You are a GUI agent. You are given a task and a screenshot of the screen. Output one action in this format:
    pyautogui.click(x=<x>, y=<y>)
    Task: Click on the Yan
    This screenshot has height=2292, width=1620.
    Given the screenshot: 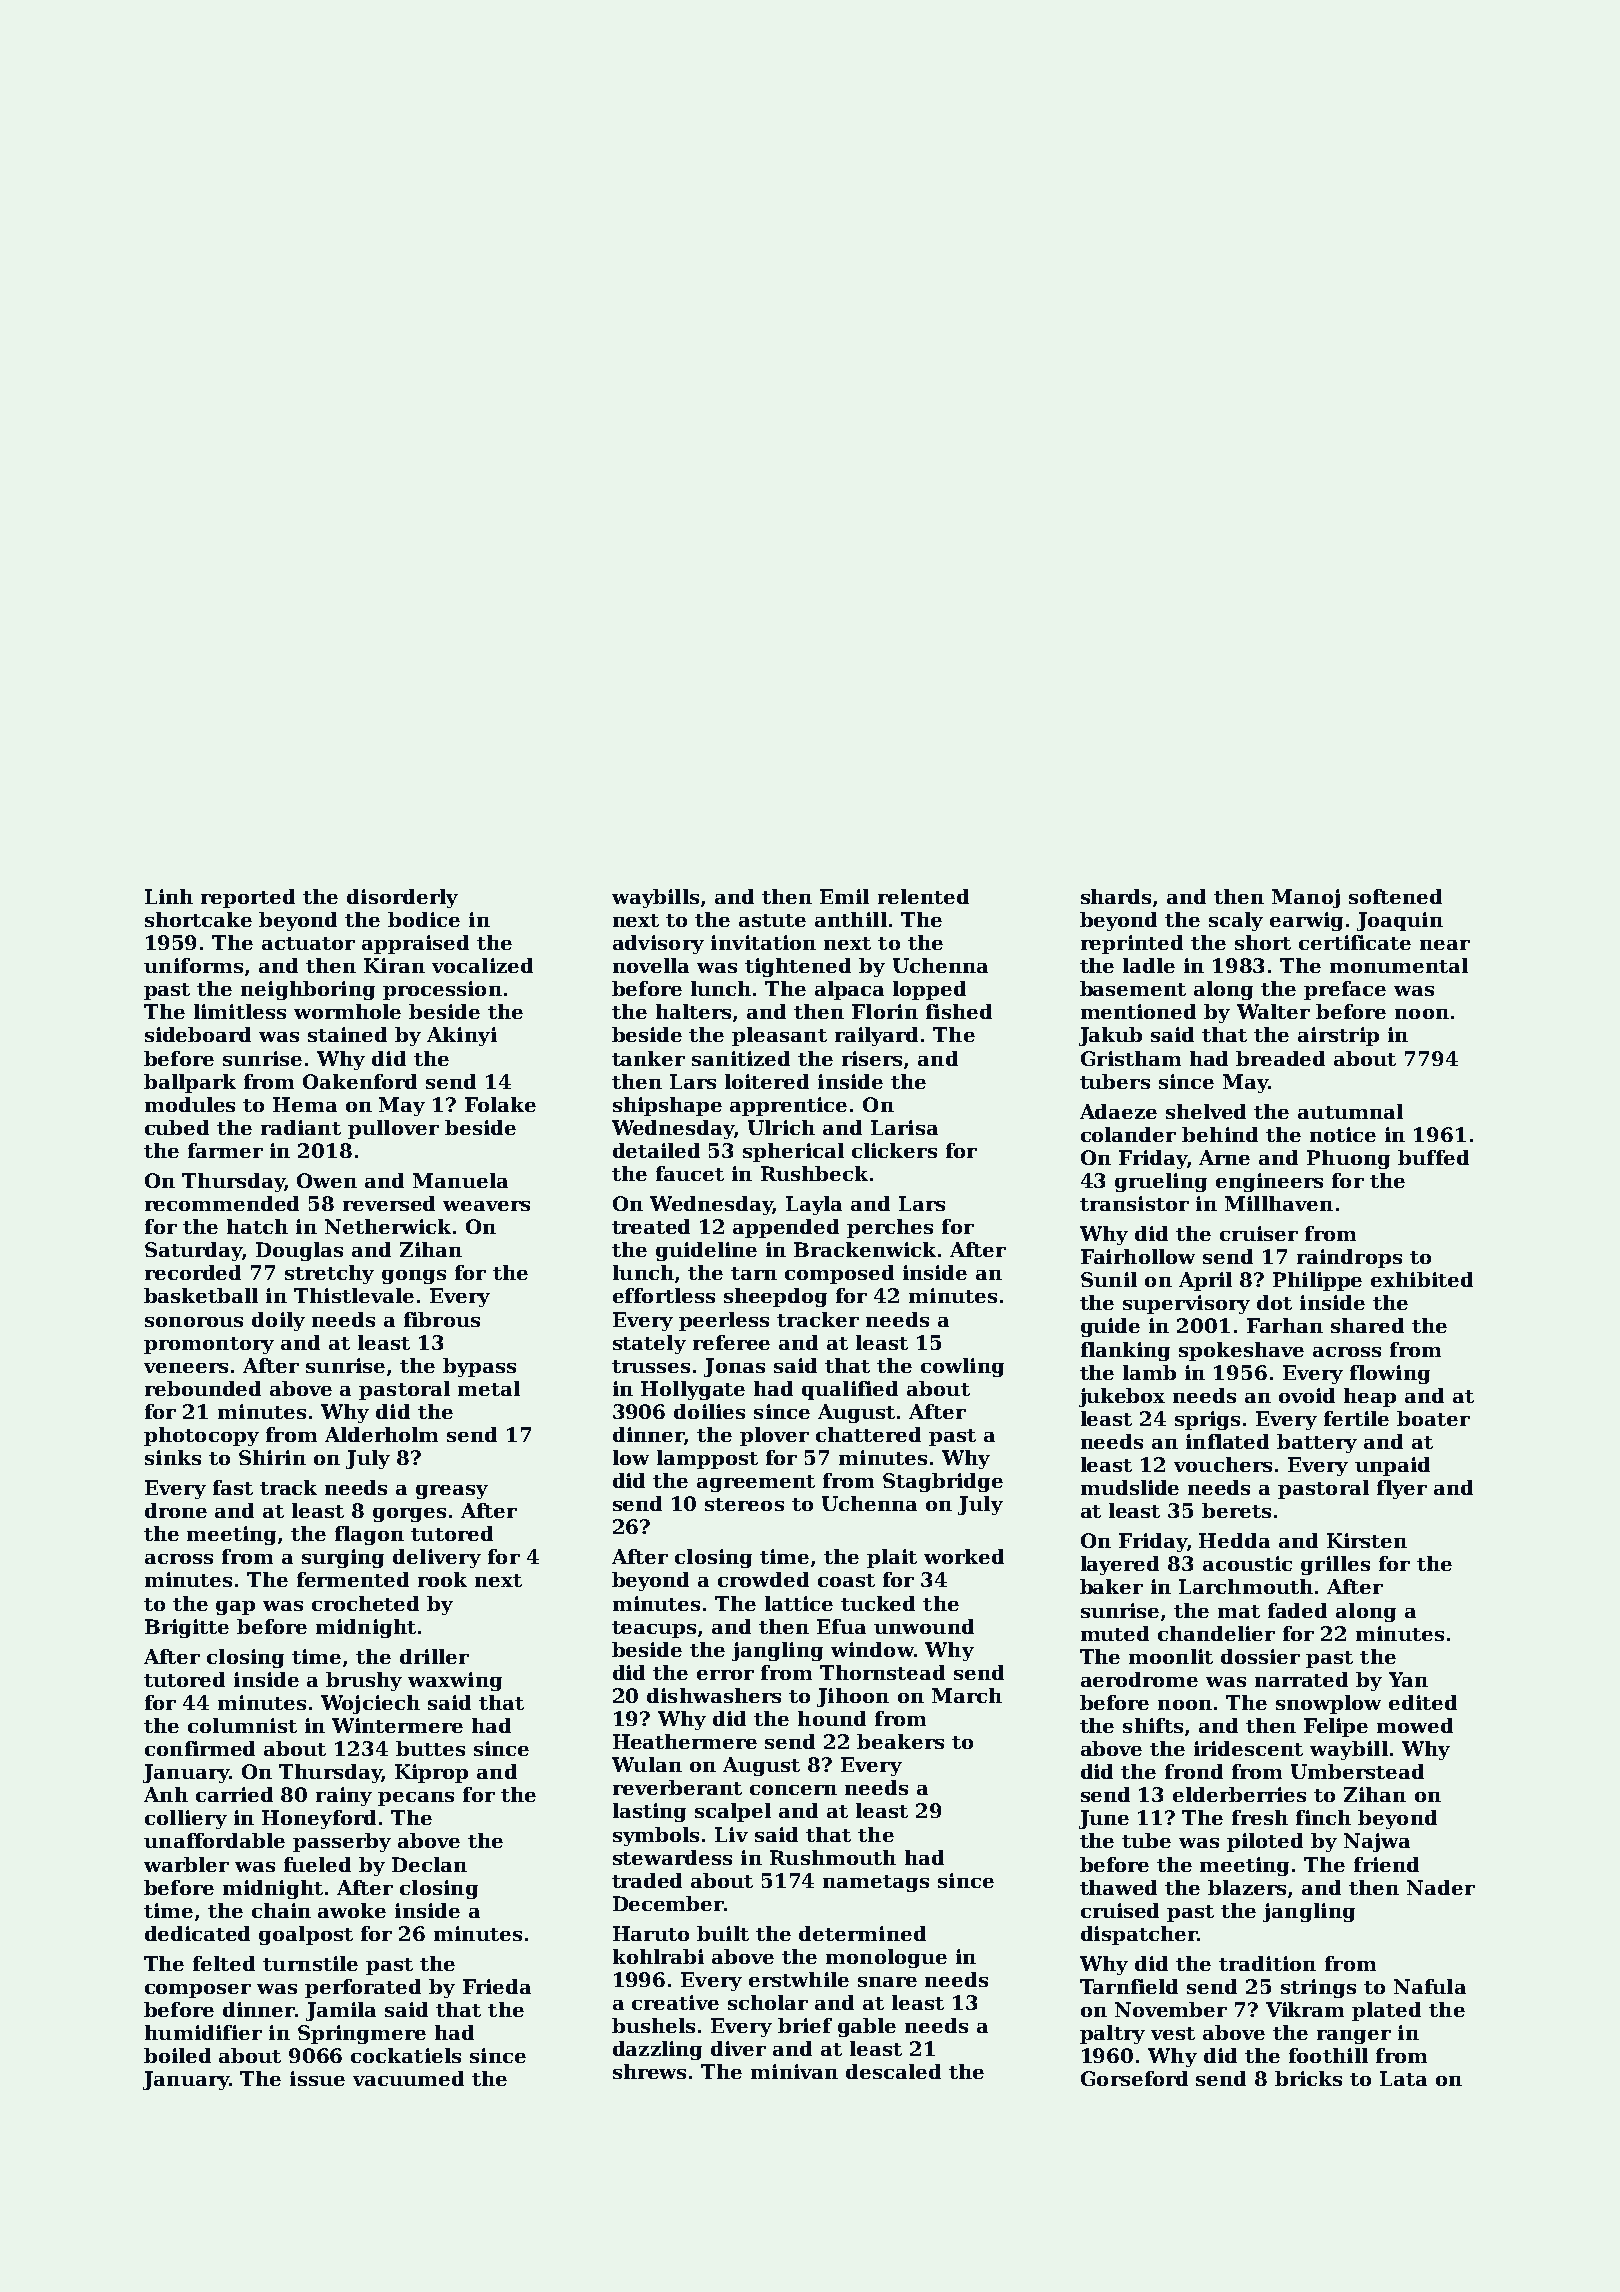 What is the action you would take?
    pyautogui.click(x=1408, y=1679)
